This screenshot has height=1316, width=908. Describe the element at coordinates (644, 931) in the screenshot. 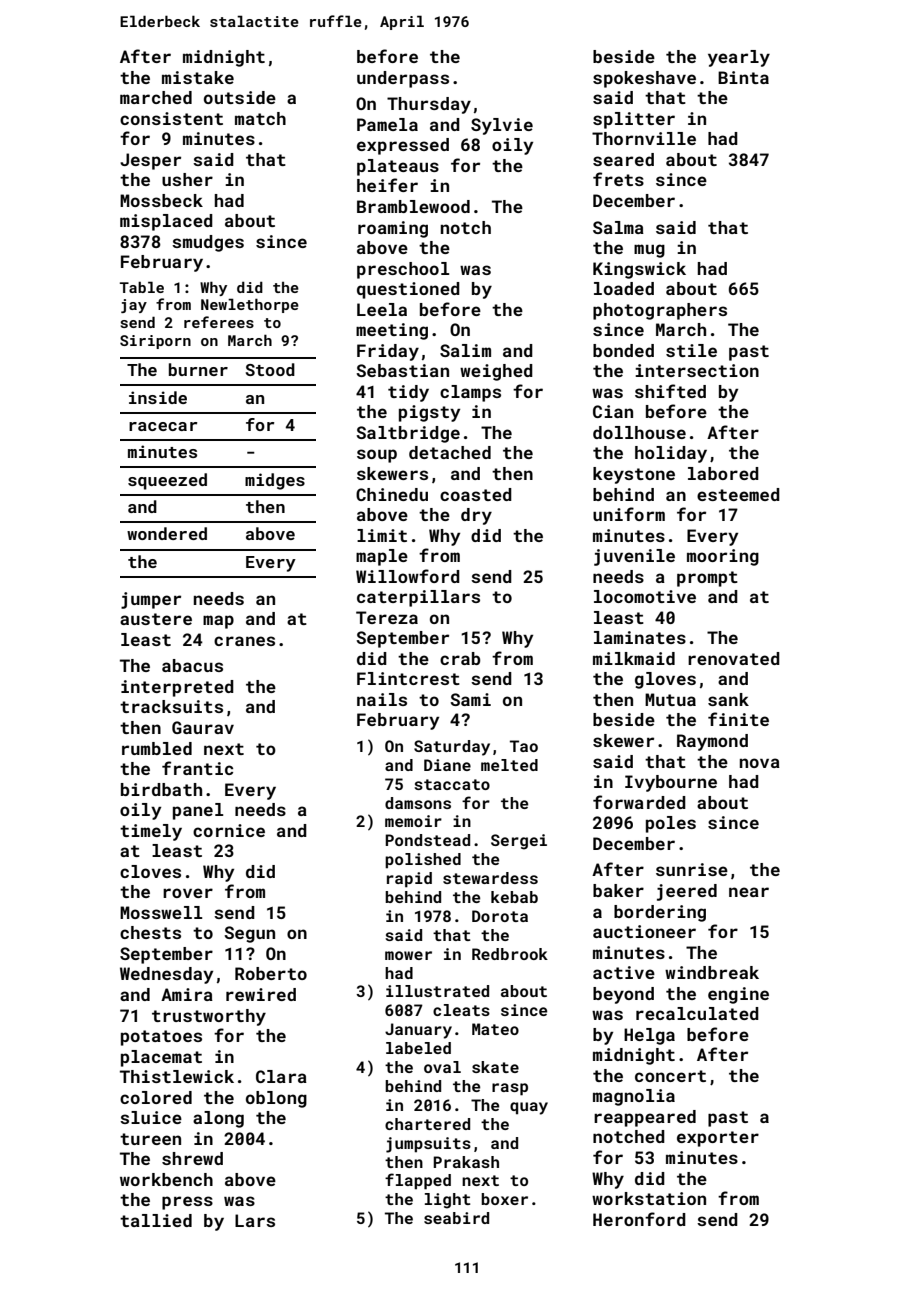

I see `auctioneer` at that location.
